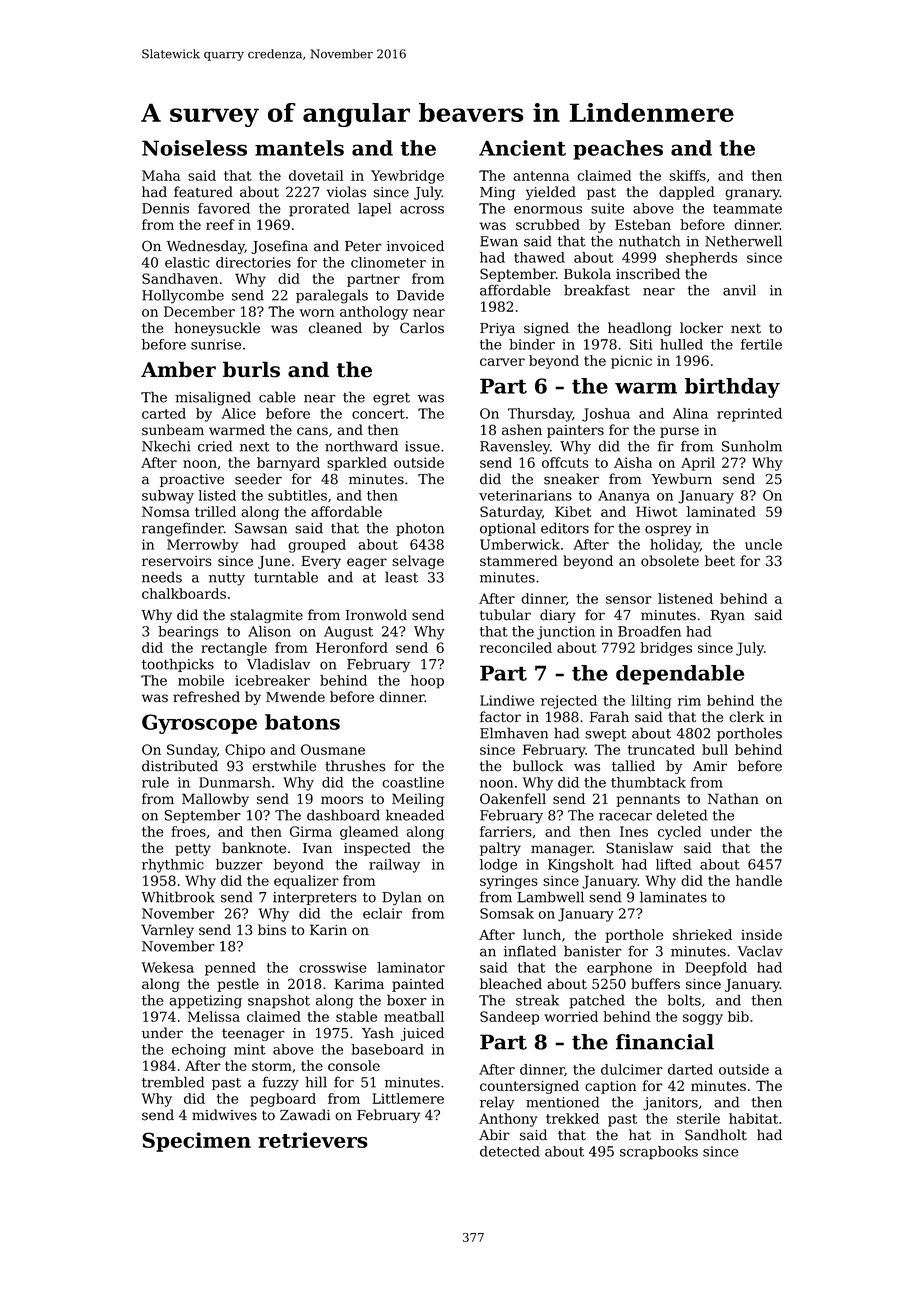 This page has width=924, height=1311. Describe the element at coordinates (155, 782) in the page. I see `rule` at that location.
